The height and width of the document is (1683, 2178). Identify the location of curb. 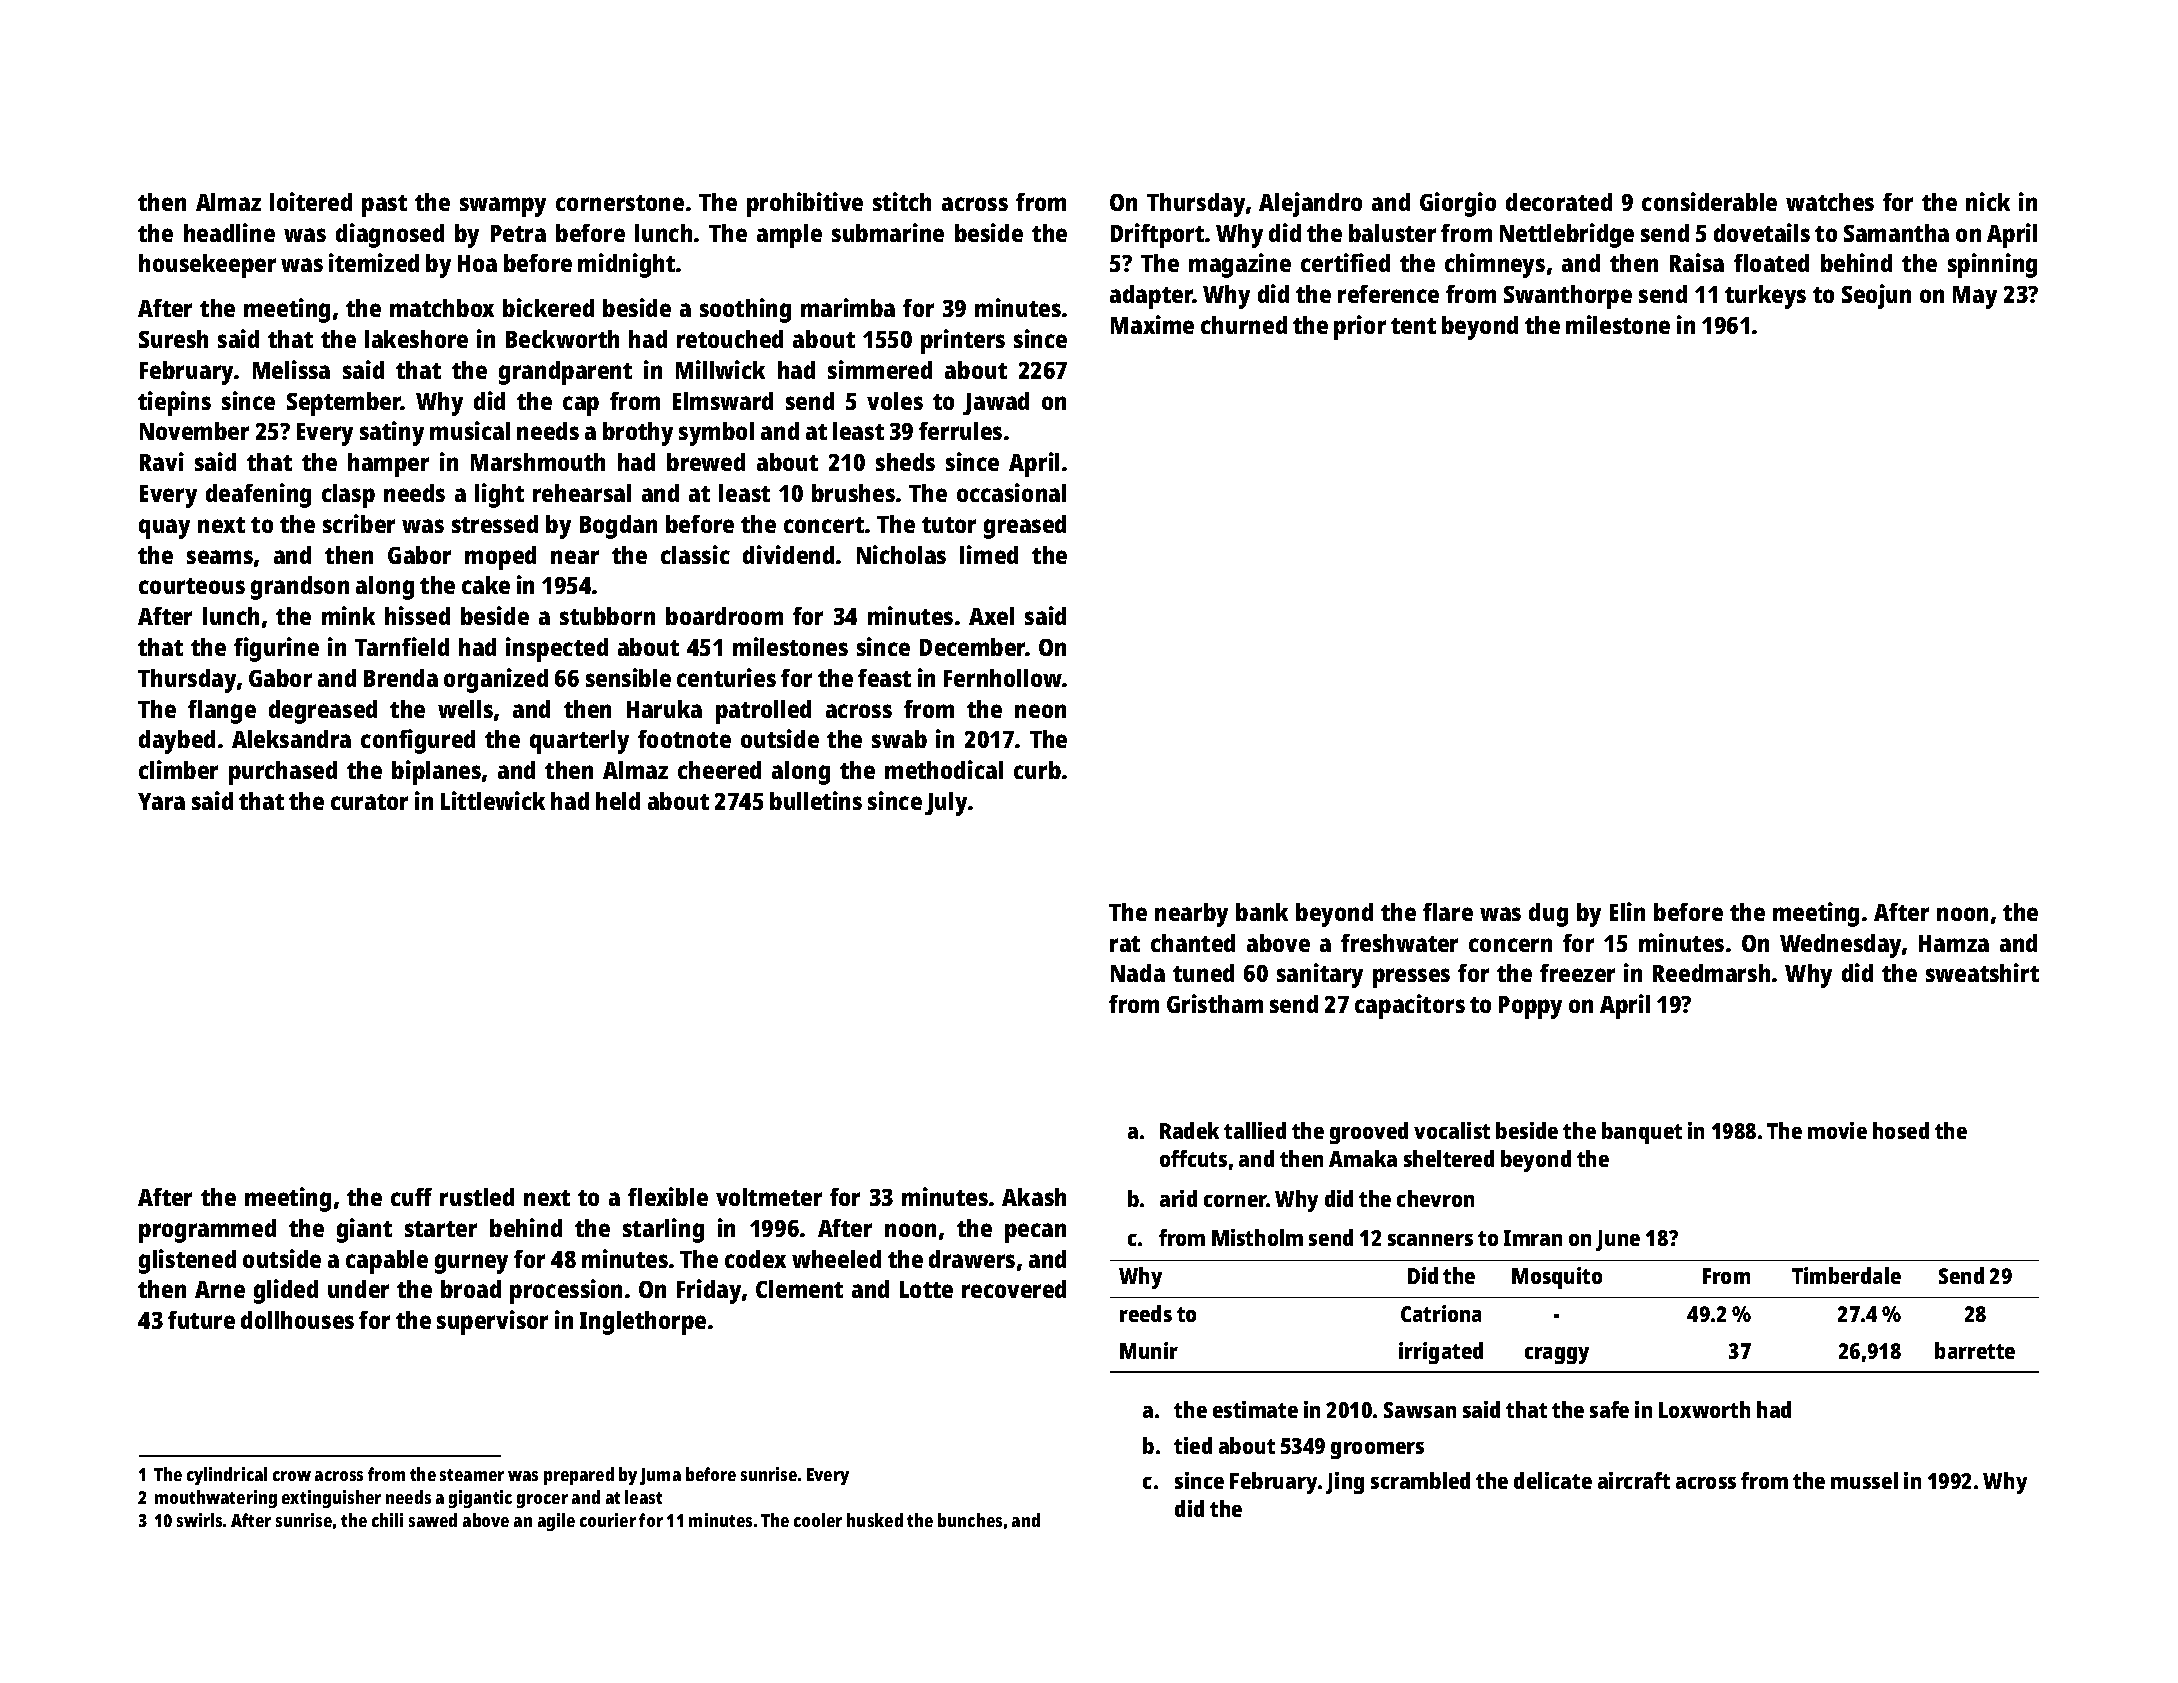
(1037, 770).
